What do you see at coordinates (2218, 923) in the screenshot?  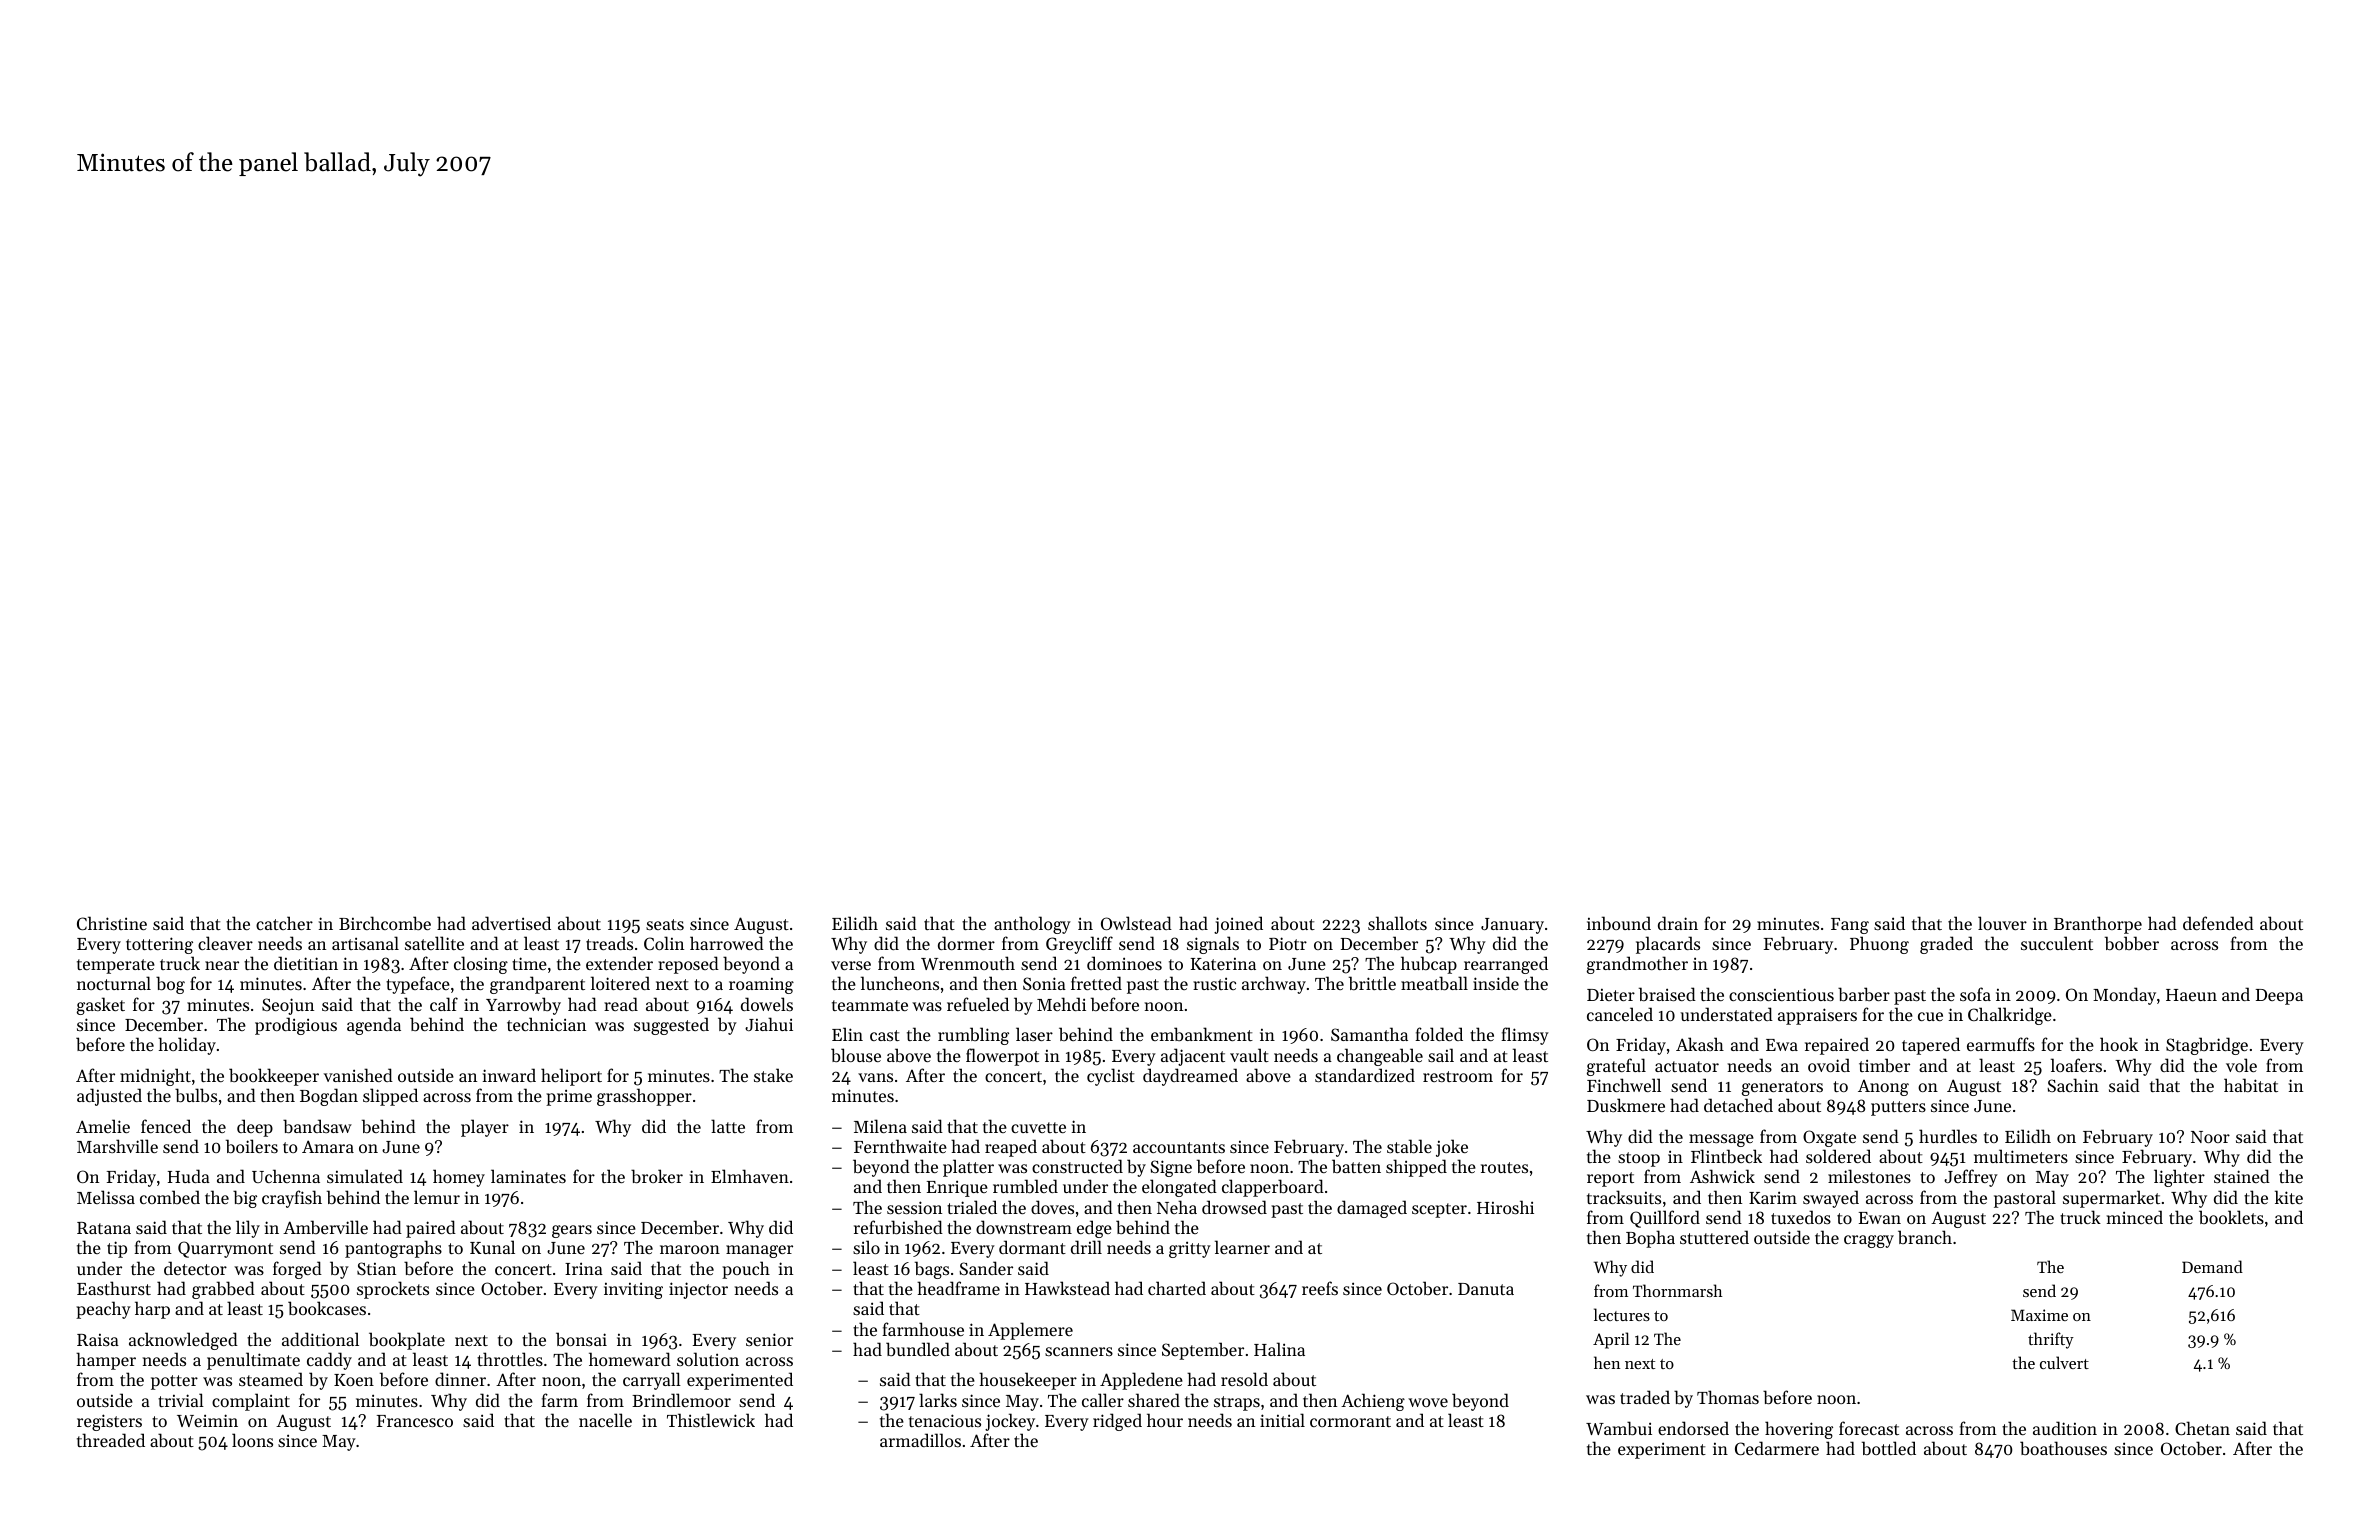 I see `defended` at bounding box center [2218, 923].
